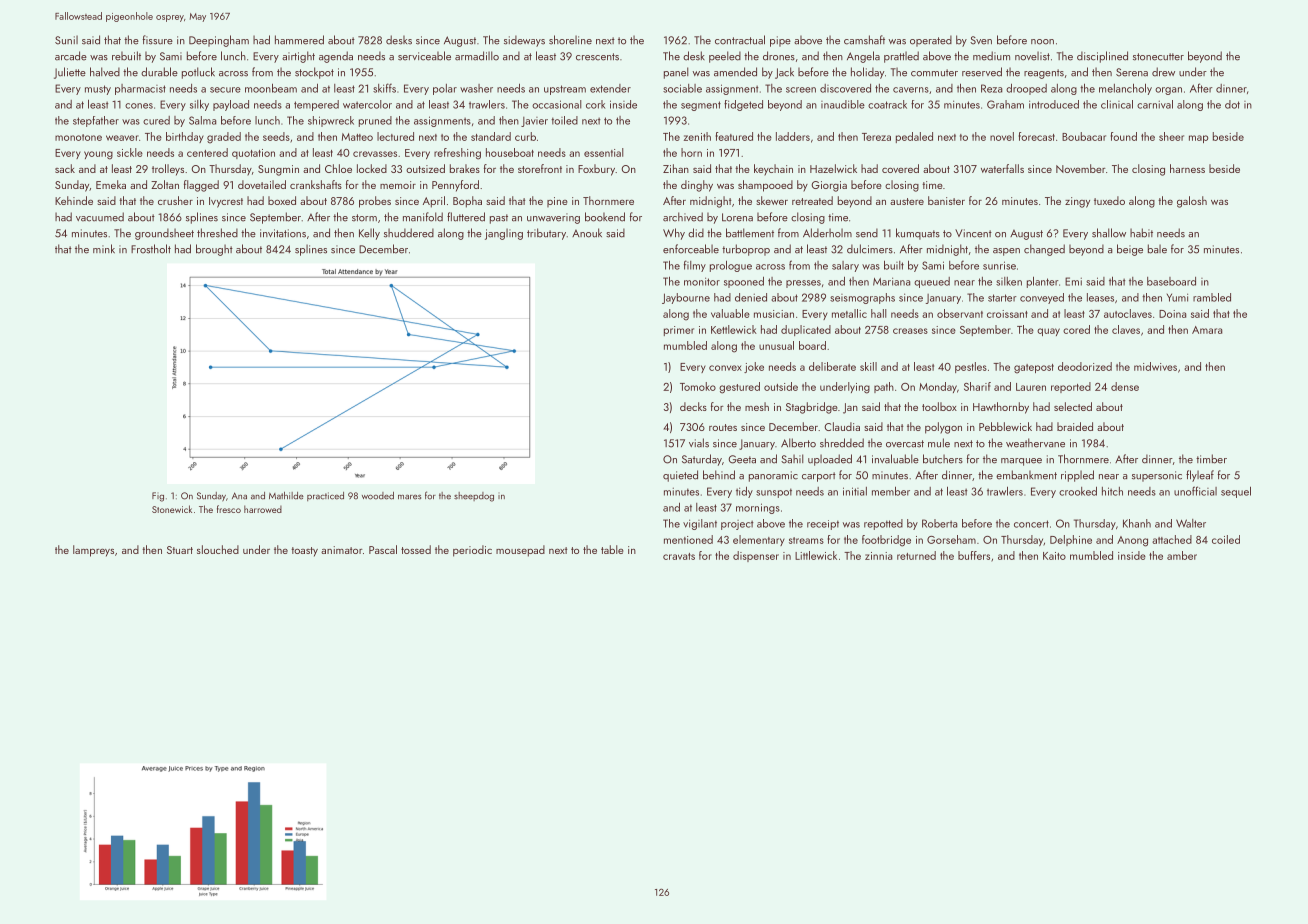 This page has height=924, width=1308. What do you see at coordinates (801, 90) in the page?
I see `screen` at bounding box center [801, 90].
